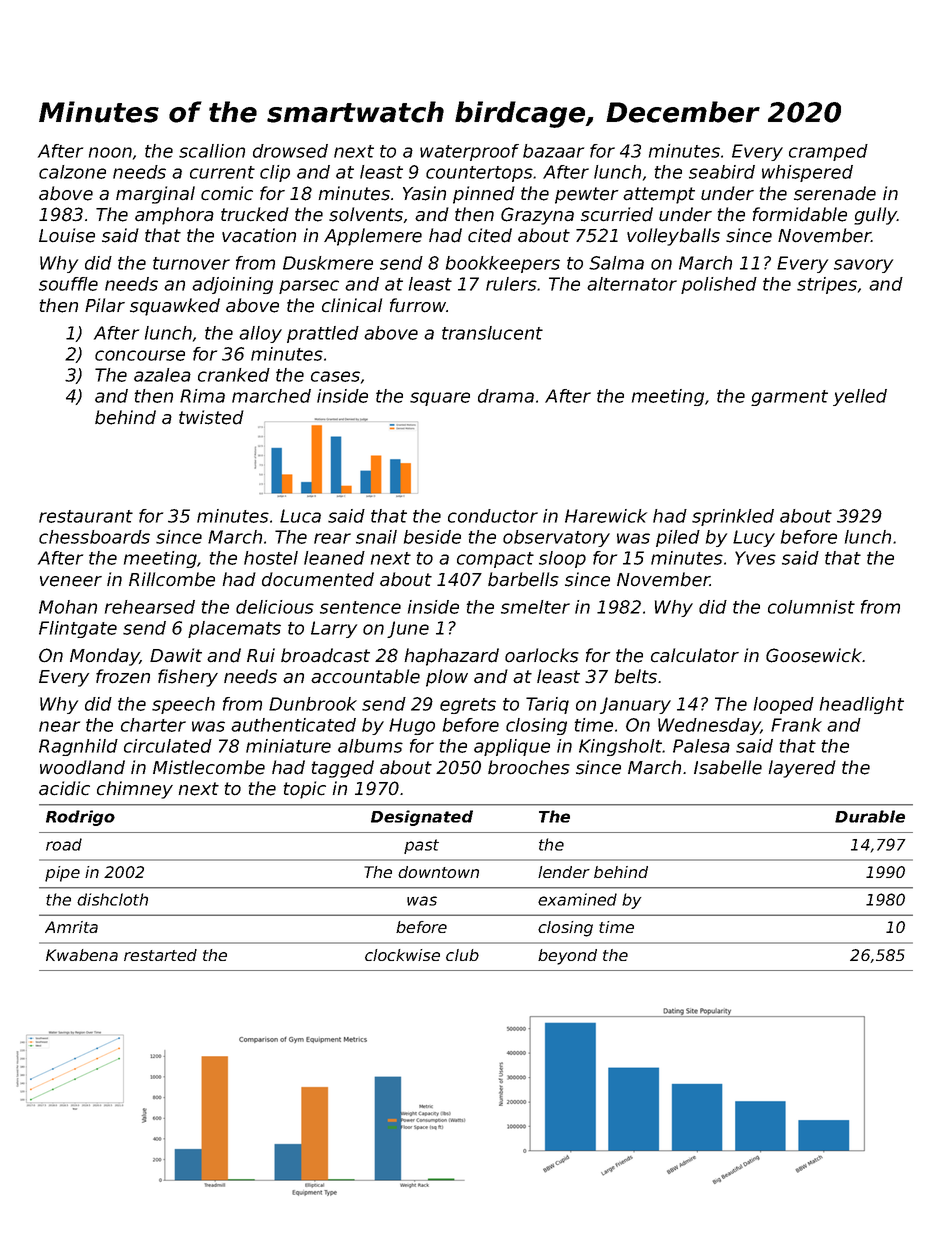 This page has width=952, height=1233. What do you see at coordinates (553, 151) in the page?
I see `bazaar` at bounding box center [553, 151].
